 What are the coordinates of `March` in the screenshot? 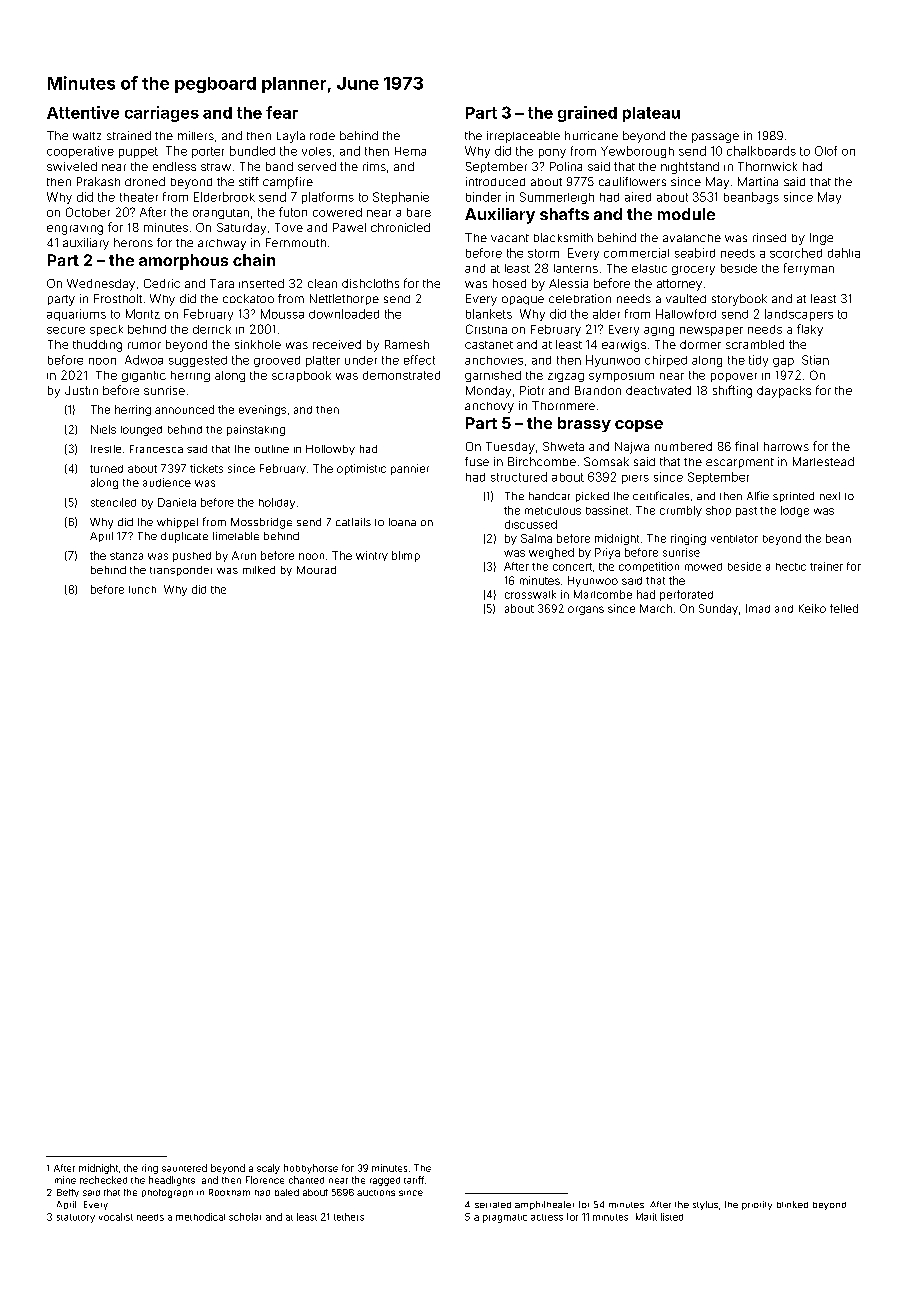 It's located at (656, 608).
